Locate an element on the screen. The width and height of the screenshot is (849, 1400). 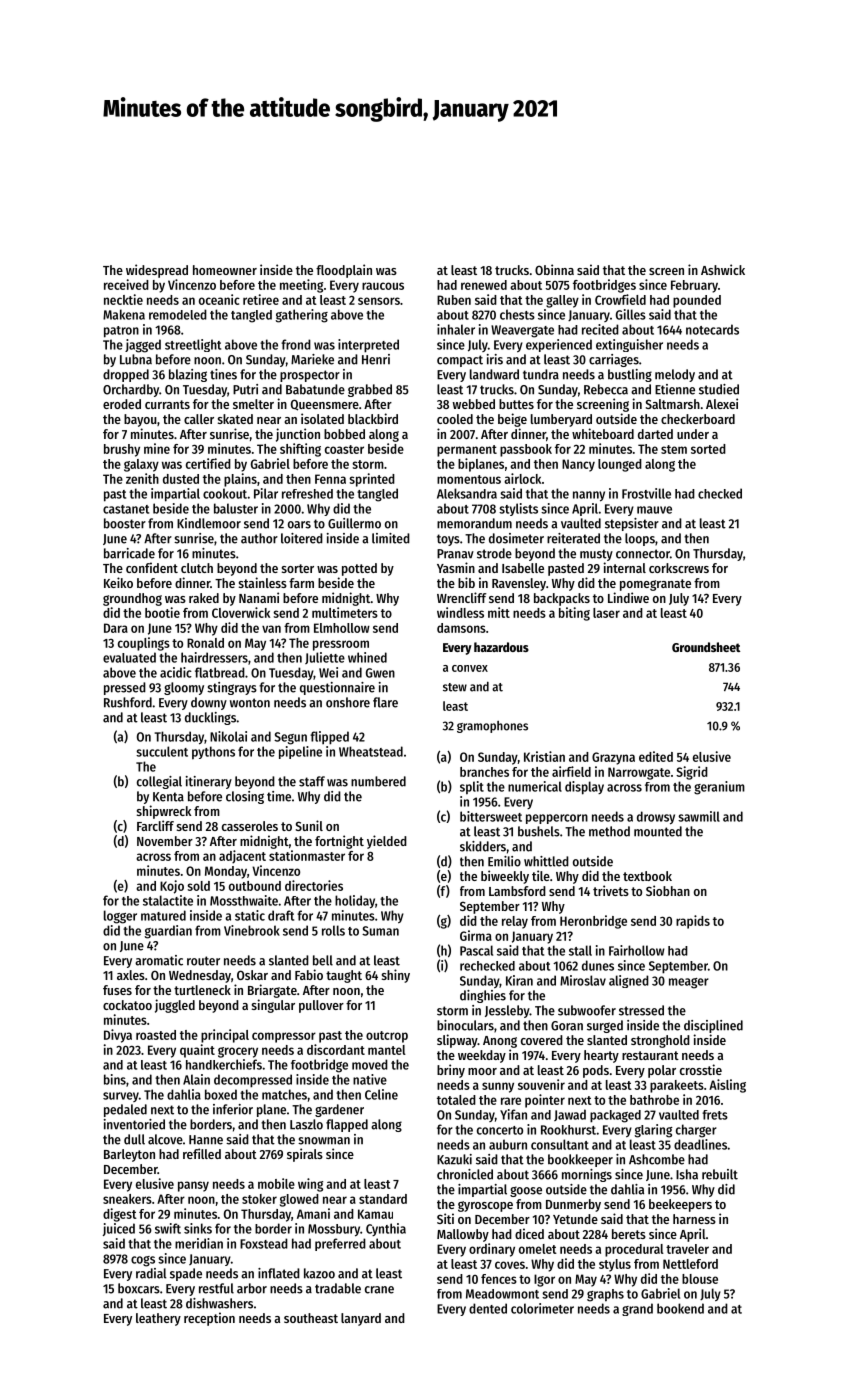
rapids is located at coordinates (693, 922).
